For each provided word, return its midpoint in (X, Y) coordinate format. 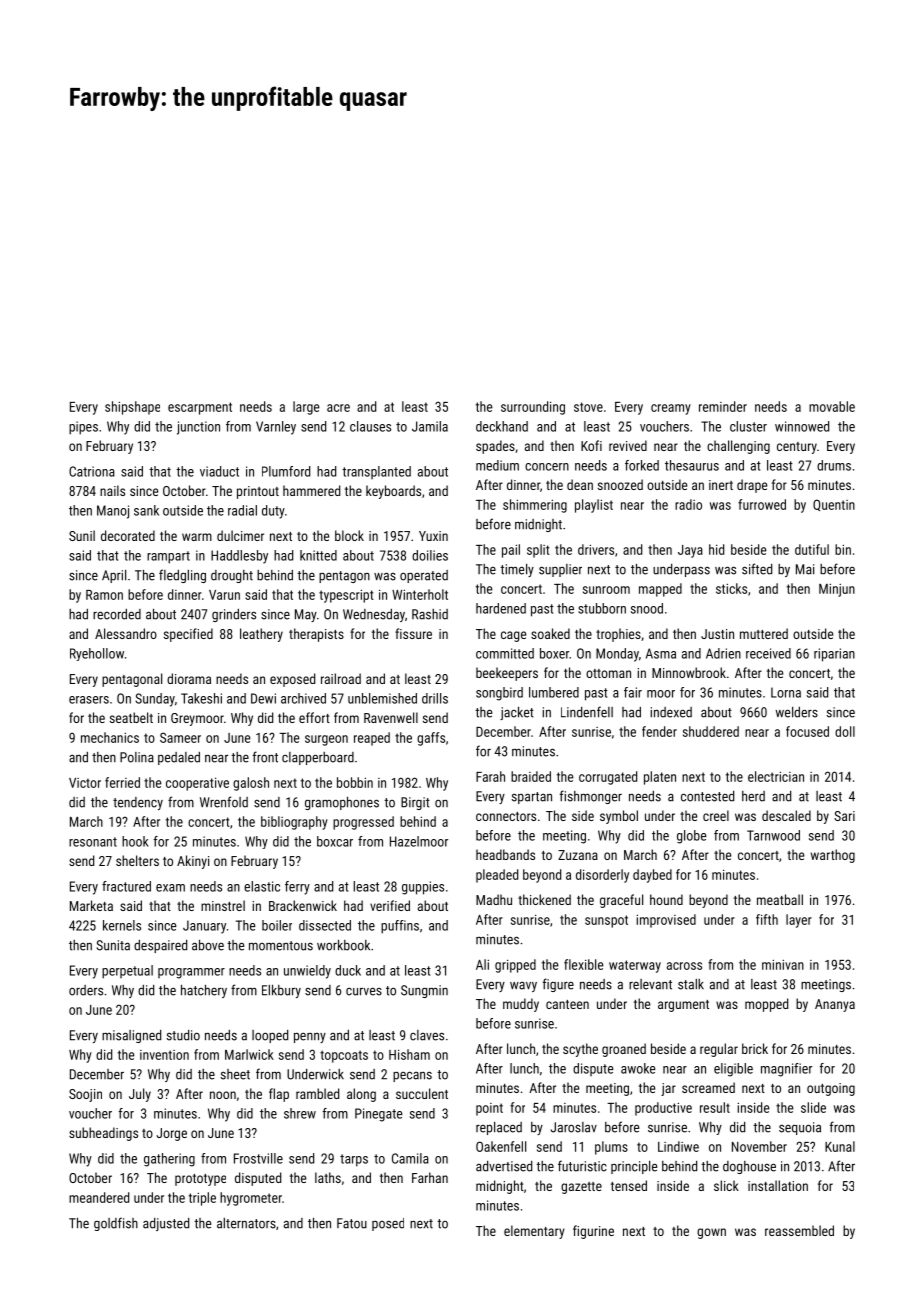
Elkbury (281, 991)
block (349, 535)
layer (799, 921)
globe (691, 837)
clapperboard (318, 758)
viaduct (219, 471)
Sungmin (424, 991)
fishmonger (591, 797)
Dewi (263, 698)
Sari (844, 816)
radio (688, 504)
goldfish (116, 1224)
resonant (93, 842)
